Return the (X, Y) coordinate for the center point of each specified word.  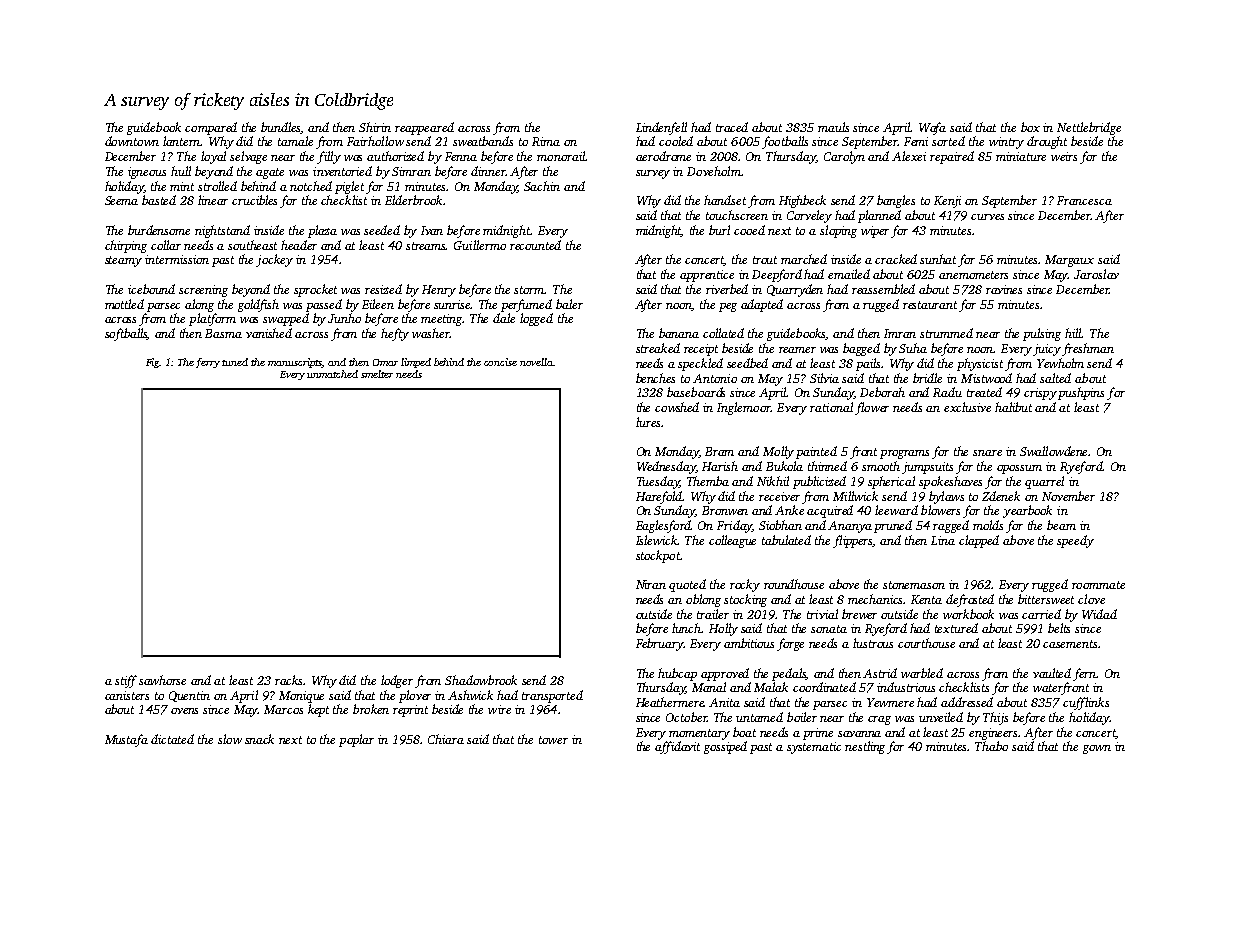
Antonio (715, 378)
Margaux (1069, 261)
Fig (153, 363)
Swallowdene (1054, 451)
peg (728, 307)
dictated (172, 739)
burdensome (159, 230)
